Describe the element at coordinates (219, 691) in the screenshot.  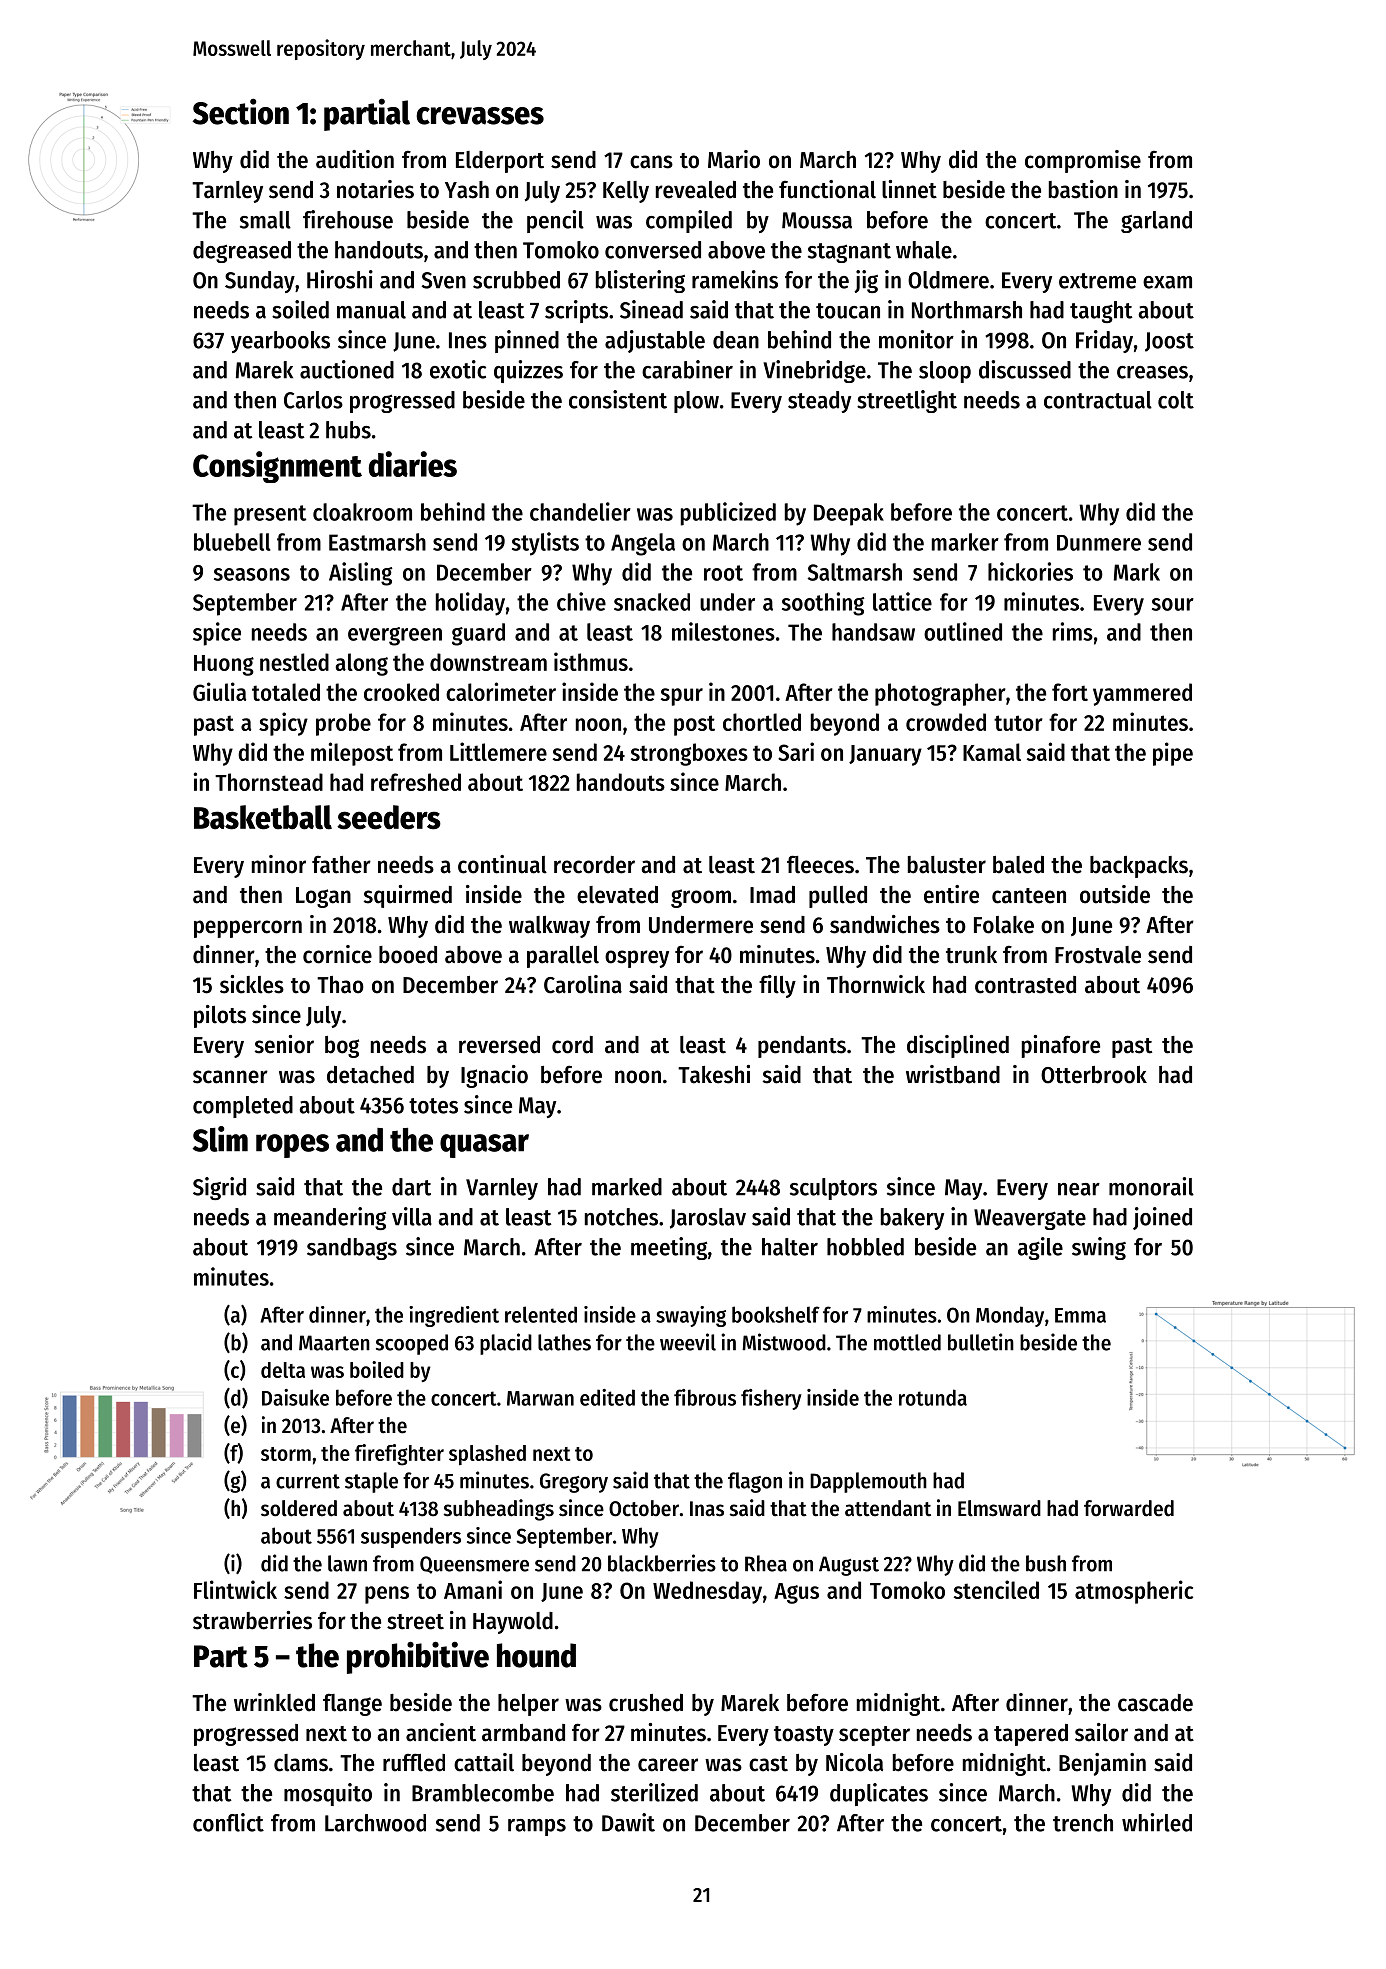
I see `Giulia` at that location.
